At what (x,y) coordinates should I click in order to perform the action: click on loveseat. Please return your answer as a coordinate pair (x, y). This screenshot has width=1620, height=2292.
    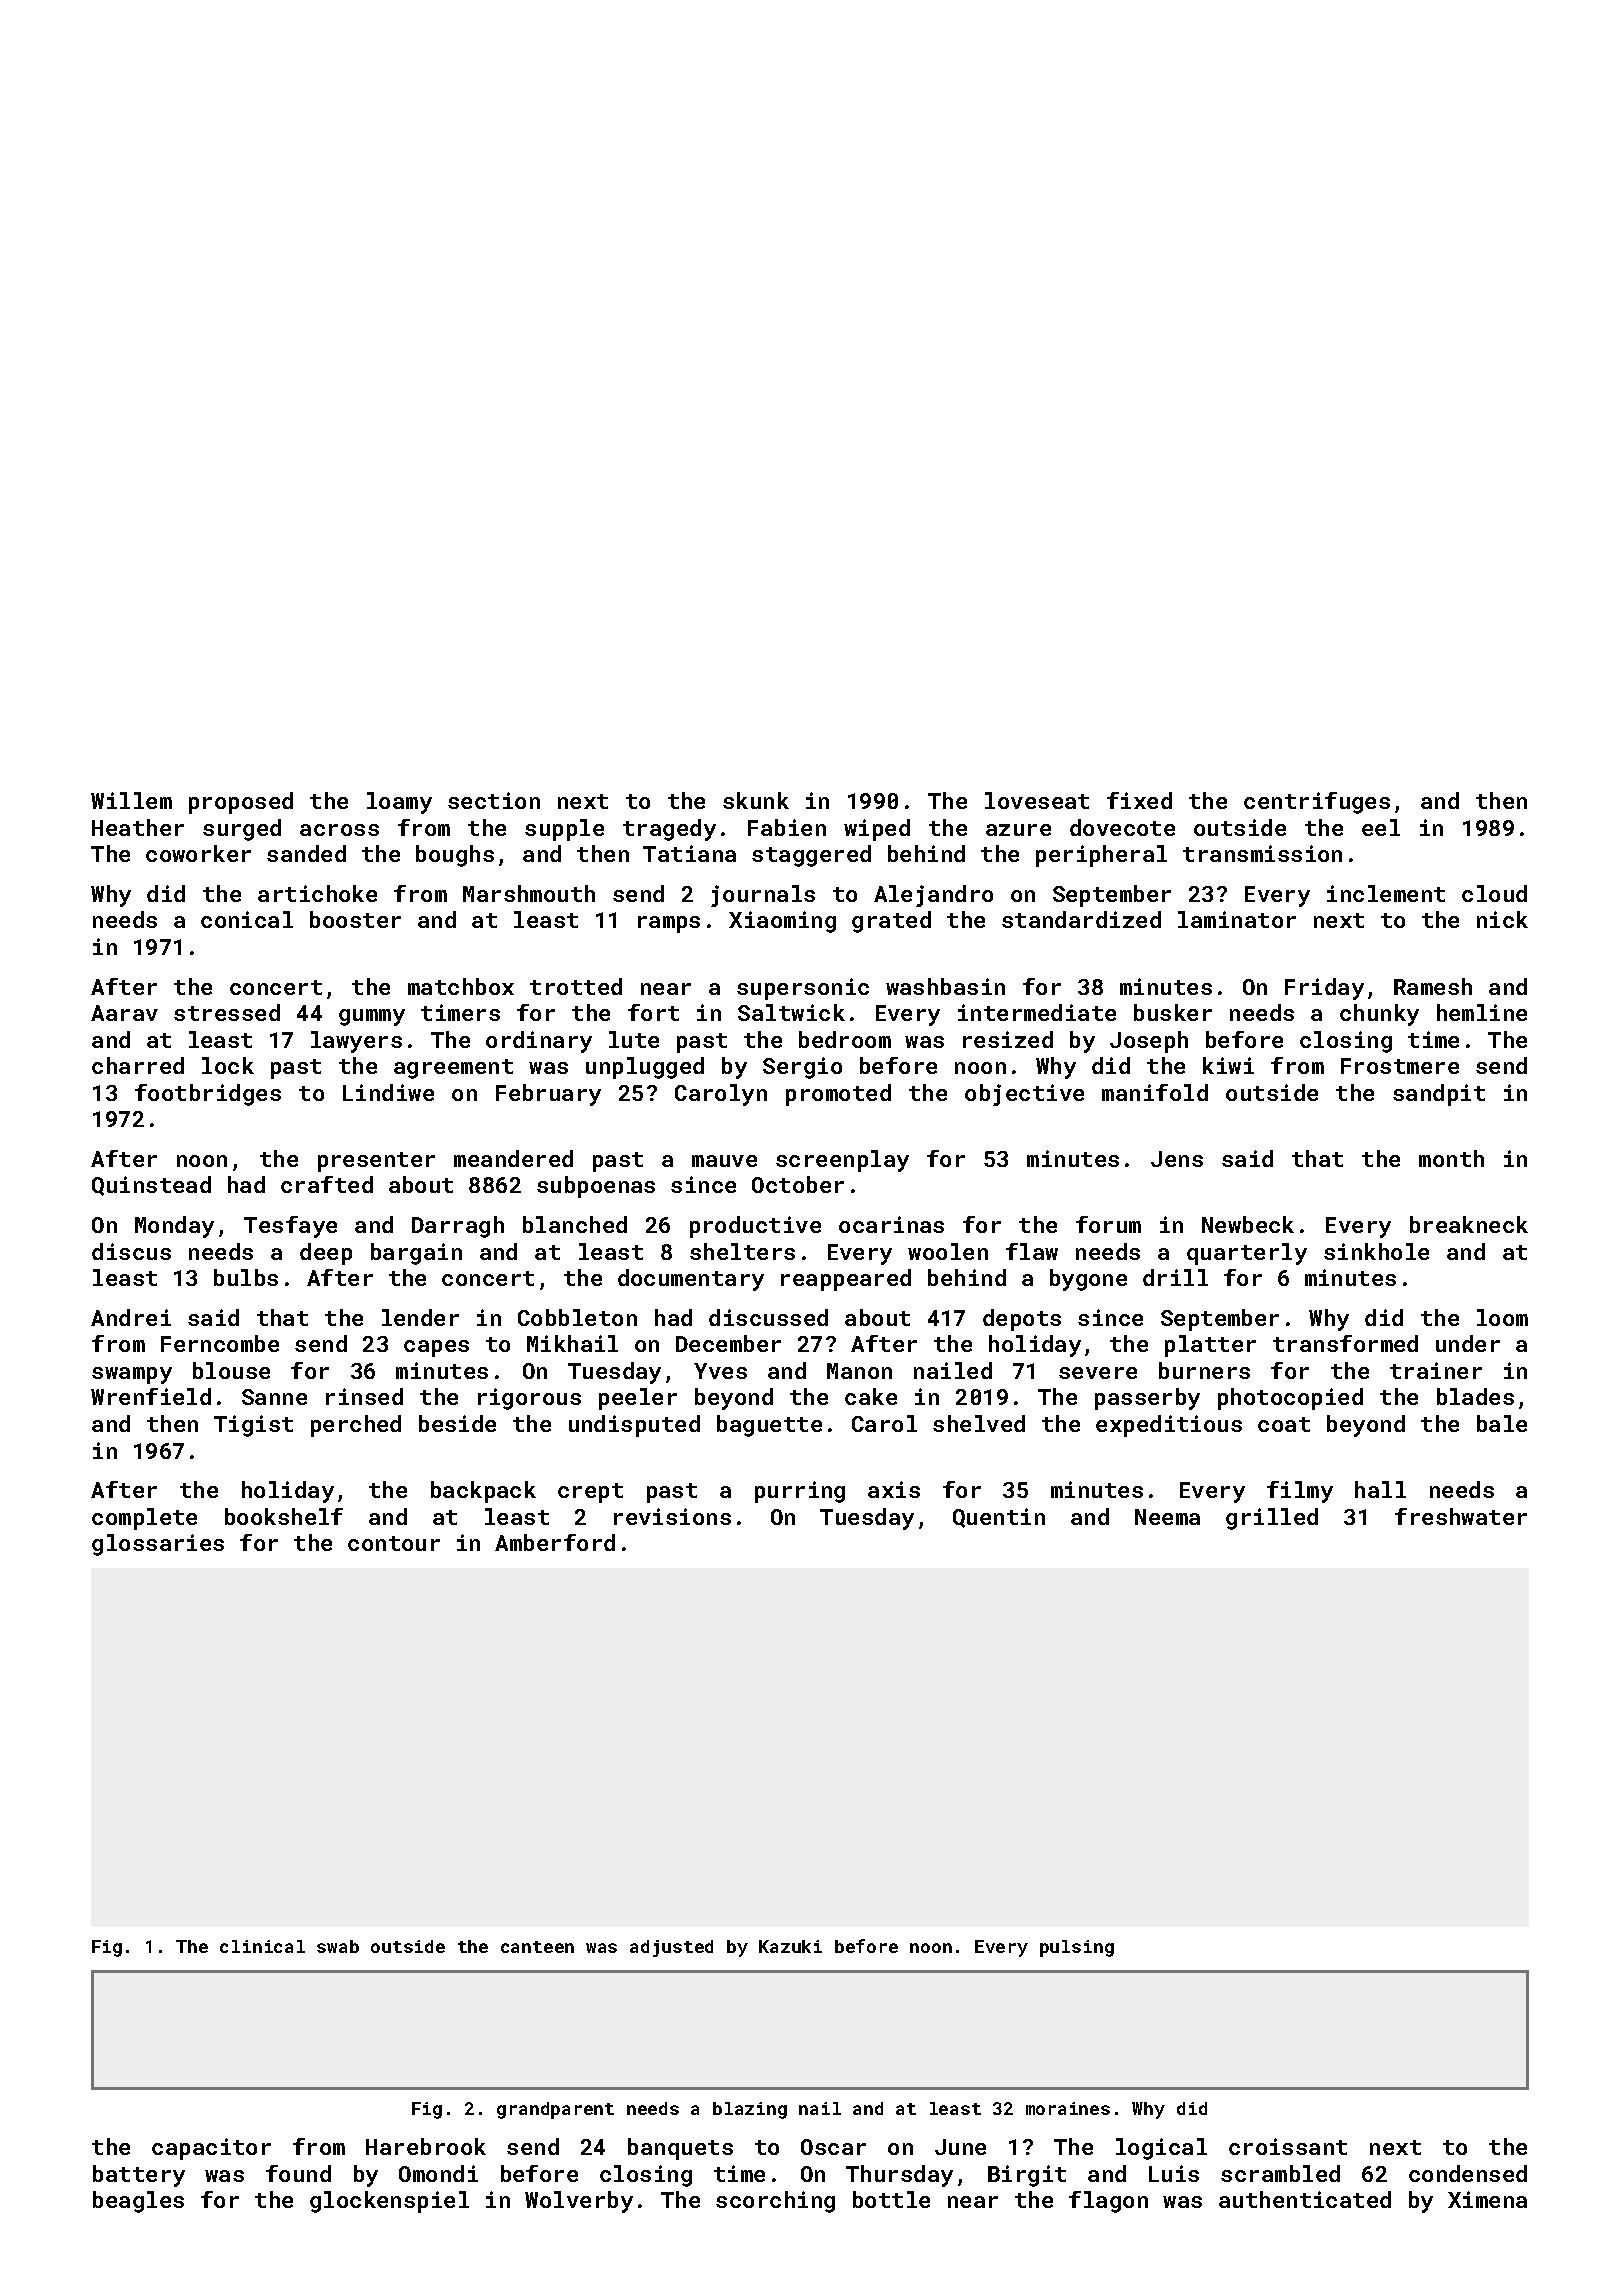
    Looking at the image, I should click on (1037, 800).
